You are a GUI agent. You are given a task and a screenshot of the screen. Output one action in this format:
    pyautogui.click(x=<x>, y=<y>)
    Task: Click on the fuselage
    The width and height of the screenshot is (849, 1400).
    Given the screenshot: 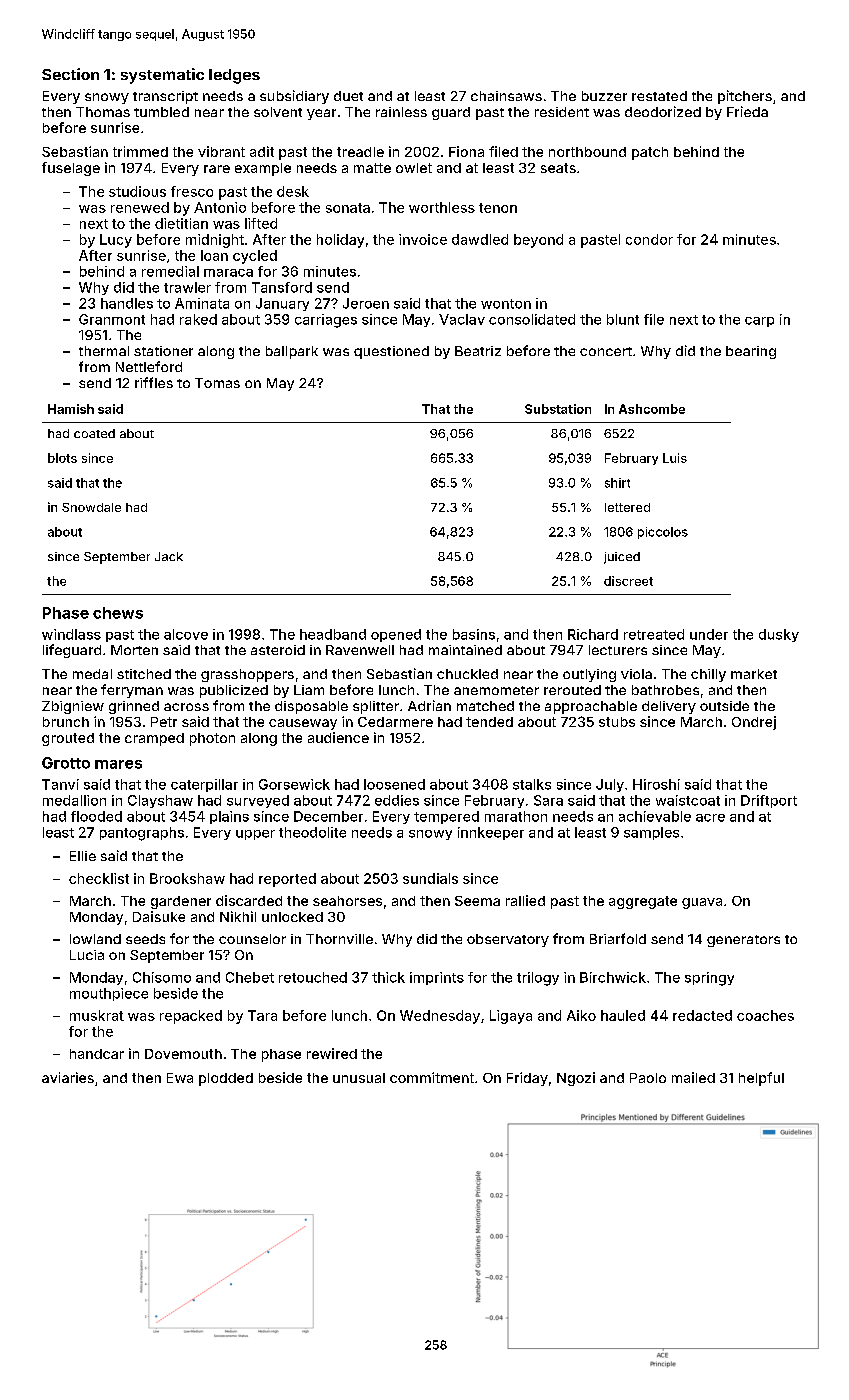 What is the action you would take?
    pyautogui.click(x=71, y=169)
